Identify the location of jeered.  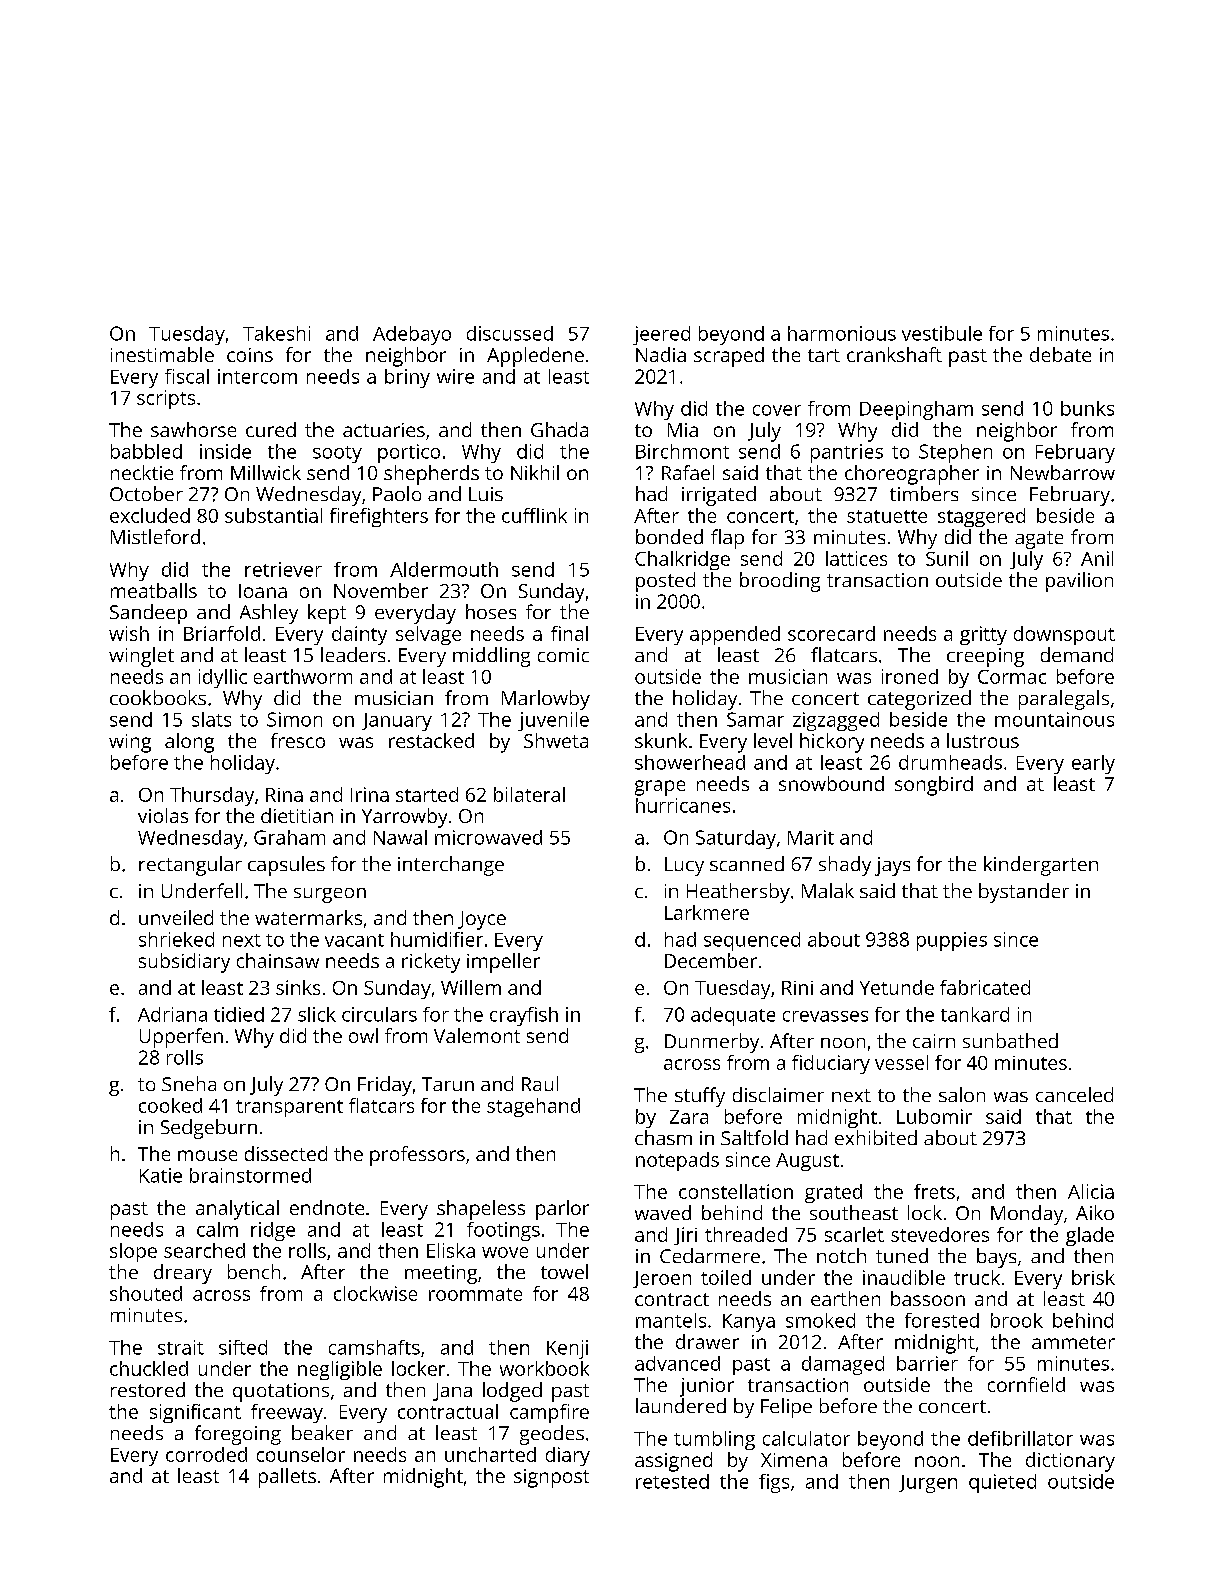
(661, 335).
